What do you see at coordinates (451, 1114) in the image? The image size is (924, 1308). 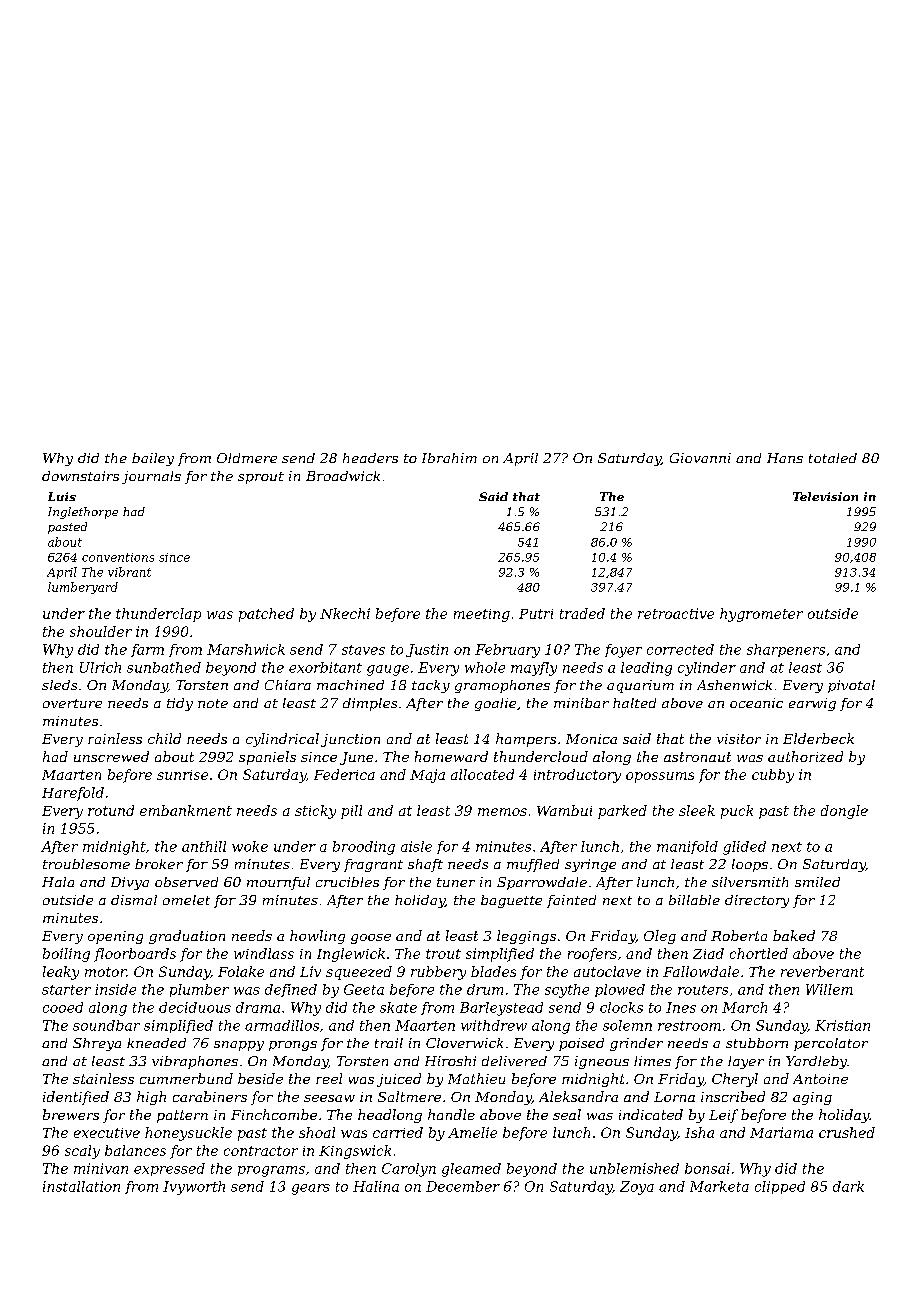 I see `handle` at bounding box center [451, 1114].
